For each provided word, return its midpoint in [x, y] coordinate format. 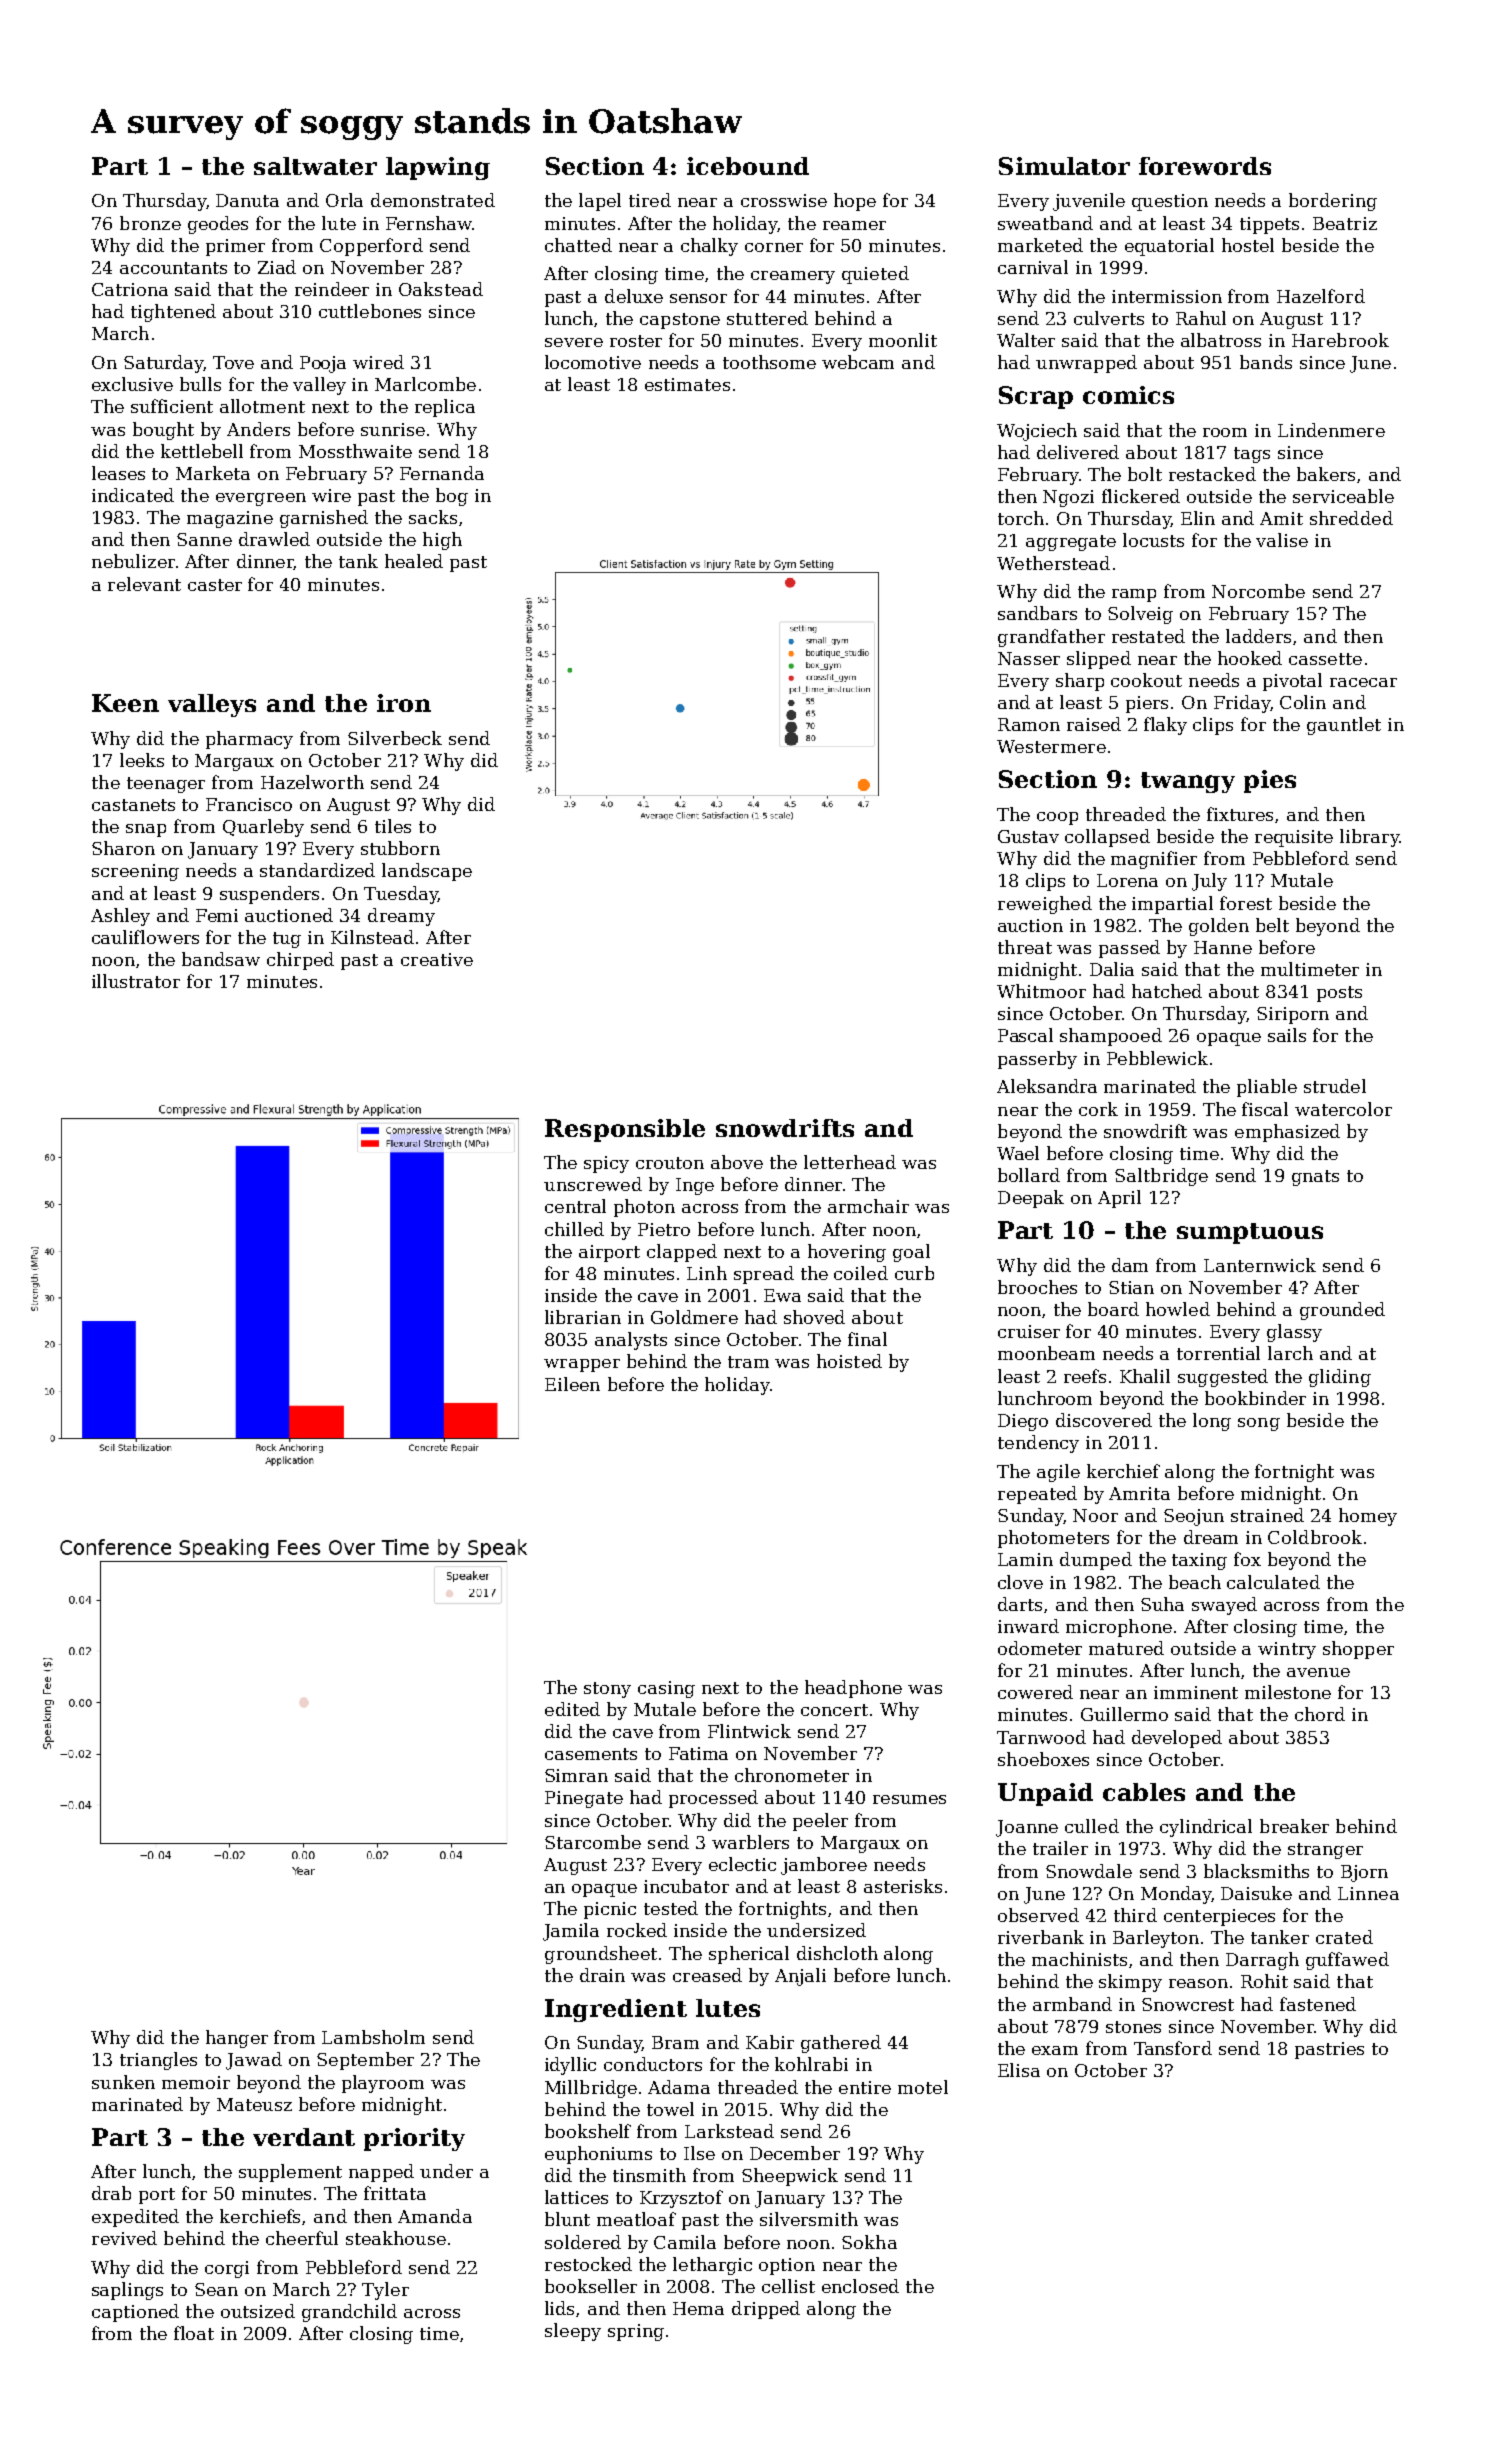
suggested [1223, 1378]
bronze [150, 223]
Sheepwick [790, 2177]
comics [1128, 395]
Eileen [572, 1384]
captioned [135, 2313]
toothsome [769, 362]
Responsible [625, 1130]
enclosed [860, 2286]
